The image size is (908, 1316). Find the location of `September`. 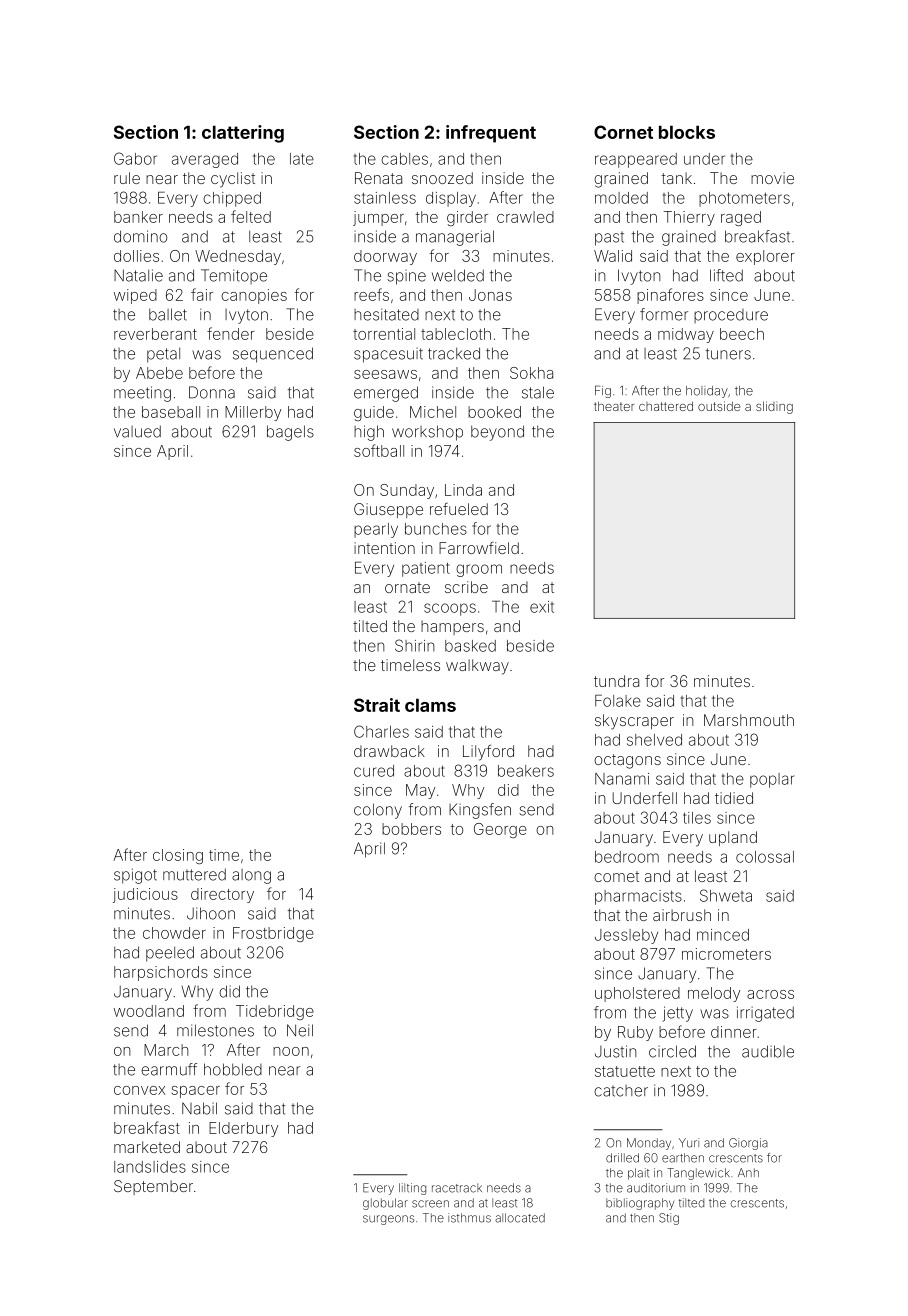

September is located at coordinates (153, 1187).
